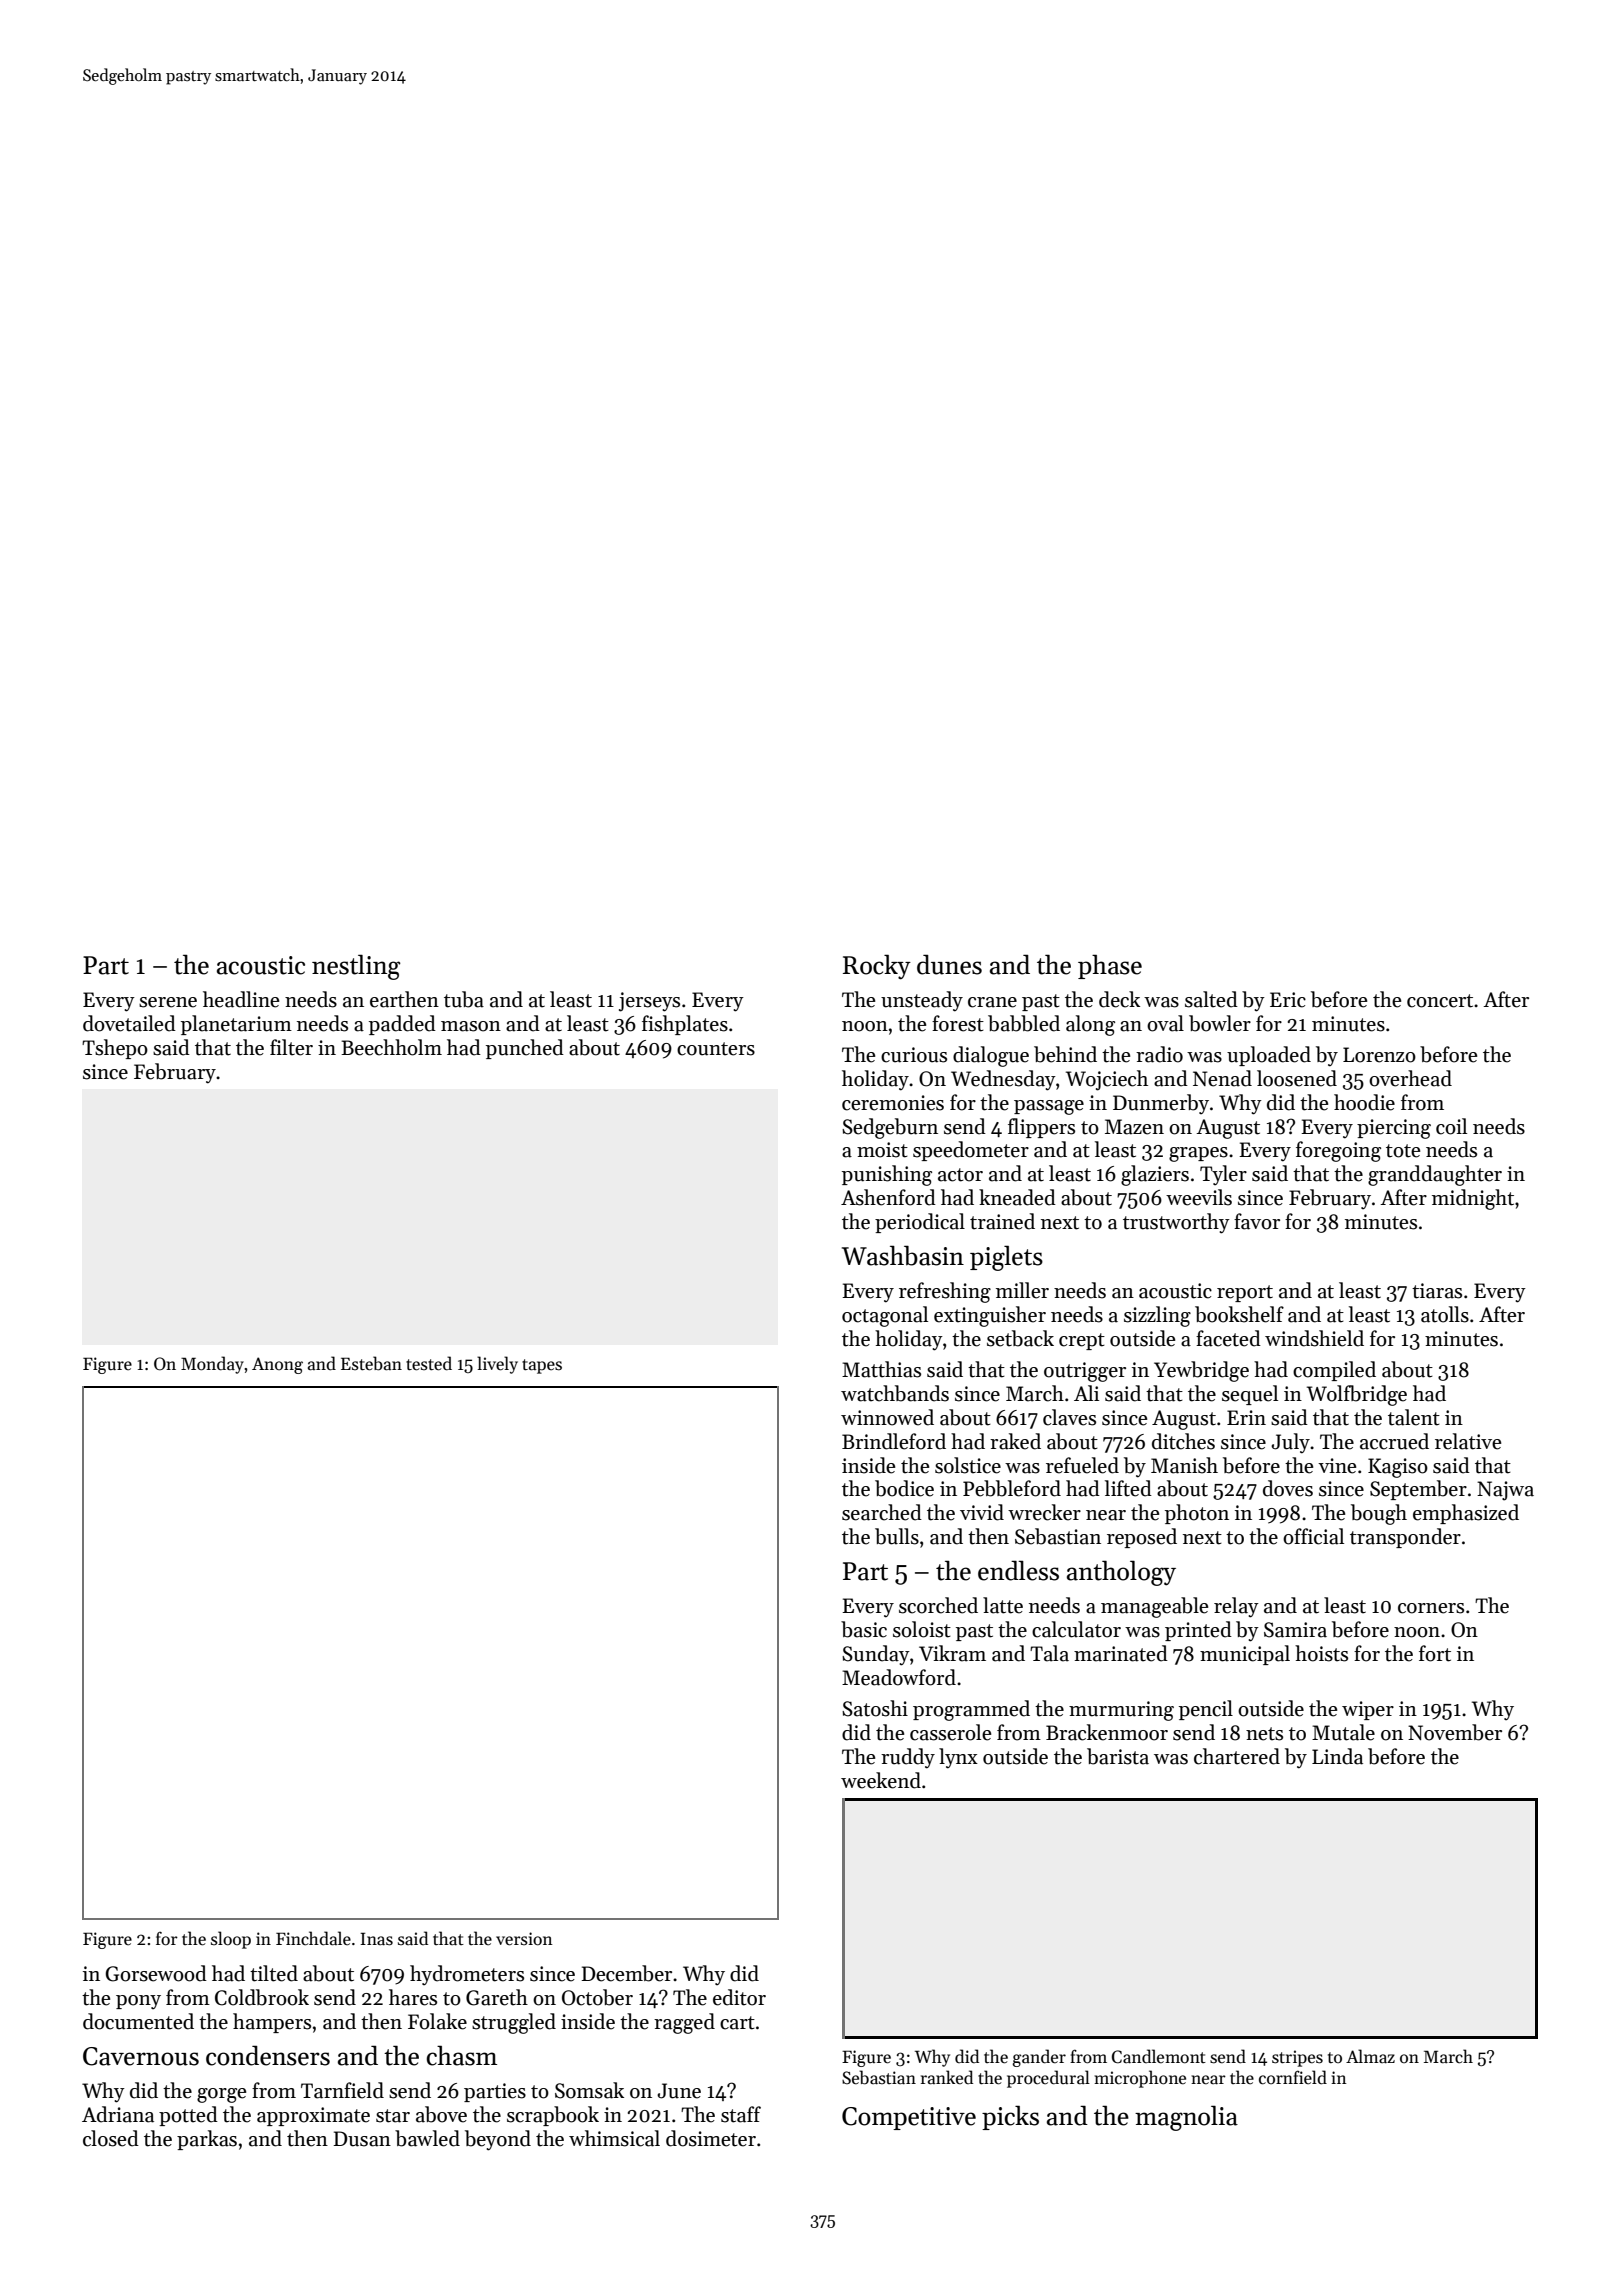  I want to click on basic, so click(864, 1629).
